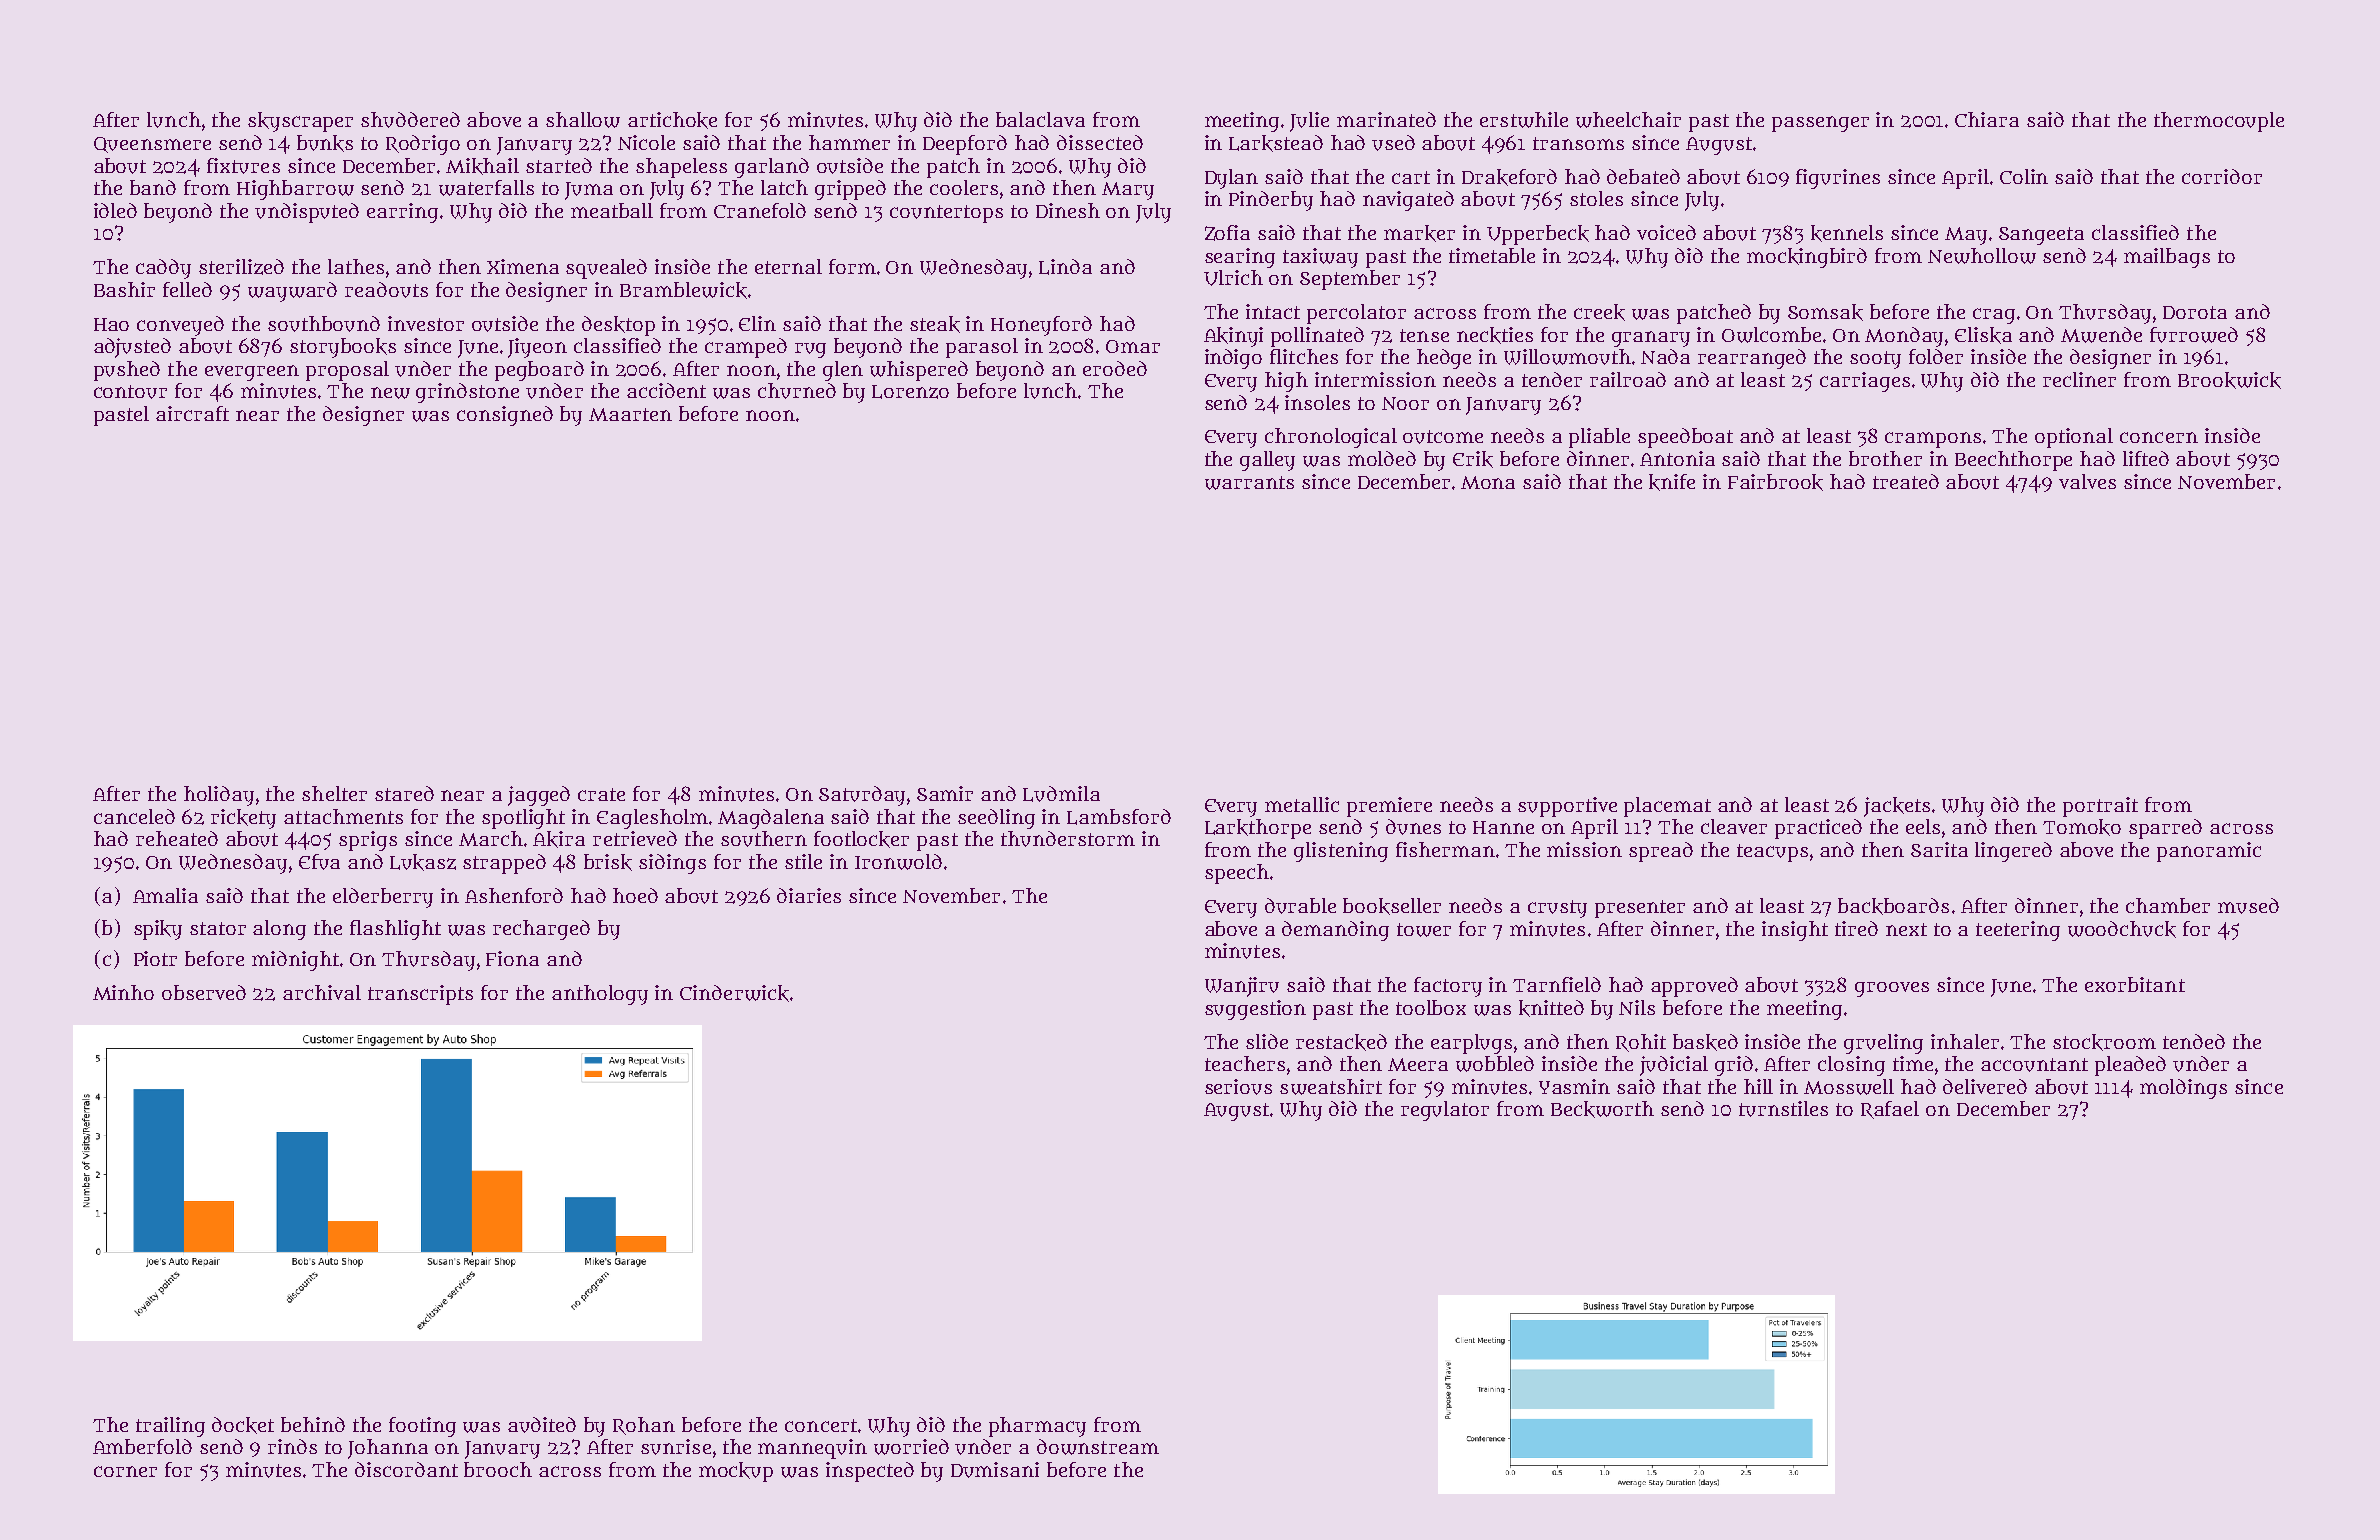 The height and width of the screenshot is (1540, 2380). I want to click on brooch, so click(498, 1469).
